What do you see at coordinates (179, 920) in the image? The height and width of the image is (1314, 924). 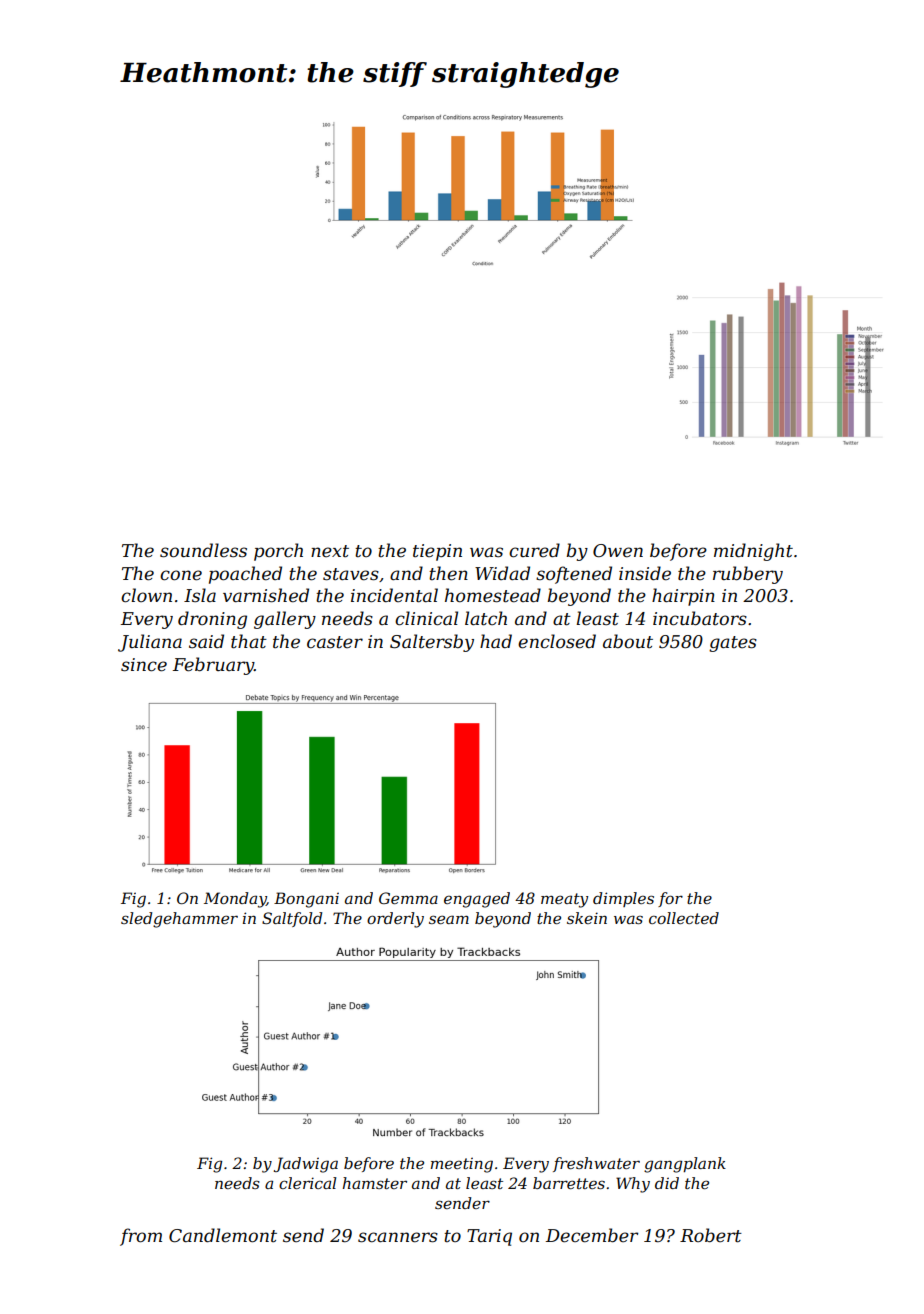 I see `sledgehammer` at bounding box center [179, 920].
